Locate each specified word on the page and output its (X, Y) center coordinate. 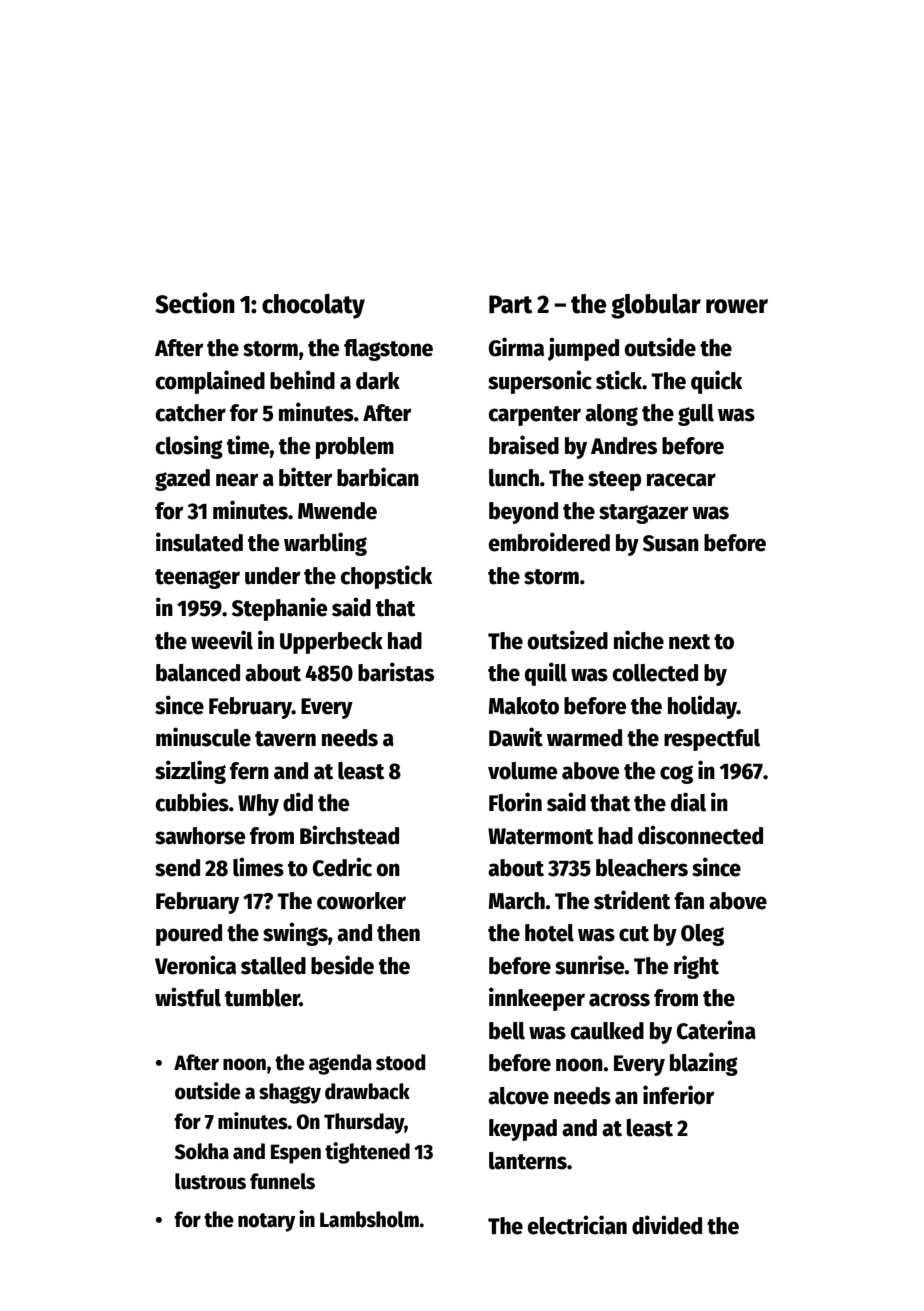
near (237, 480)
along (611, 415)
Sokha (202, 1151)
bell (507, 1031)
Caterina (716, 1030)
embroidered (549, 542)
